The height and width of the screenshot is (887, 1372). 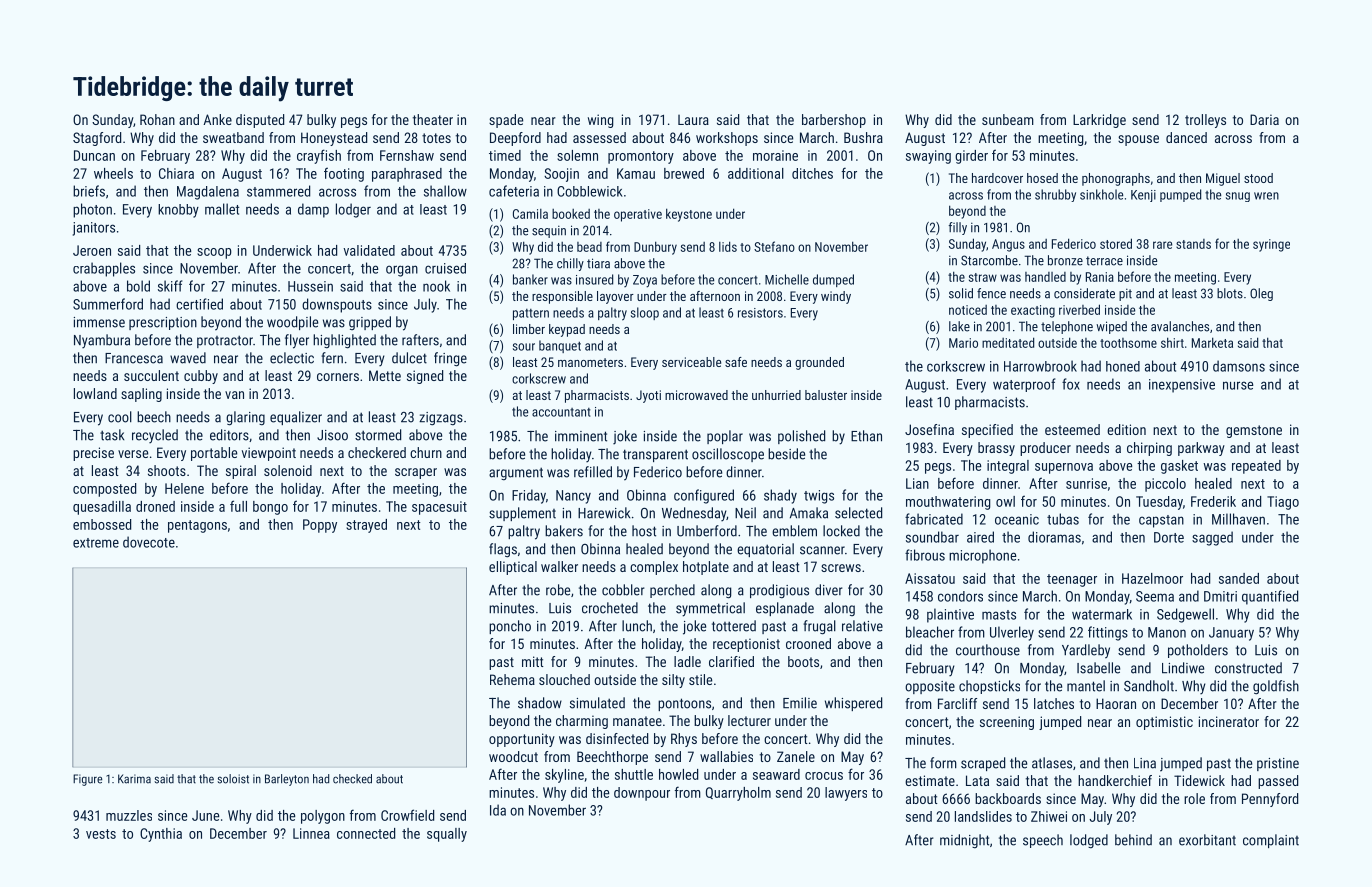 I want to click on Karima, so click(x=134, y=779).
